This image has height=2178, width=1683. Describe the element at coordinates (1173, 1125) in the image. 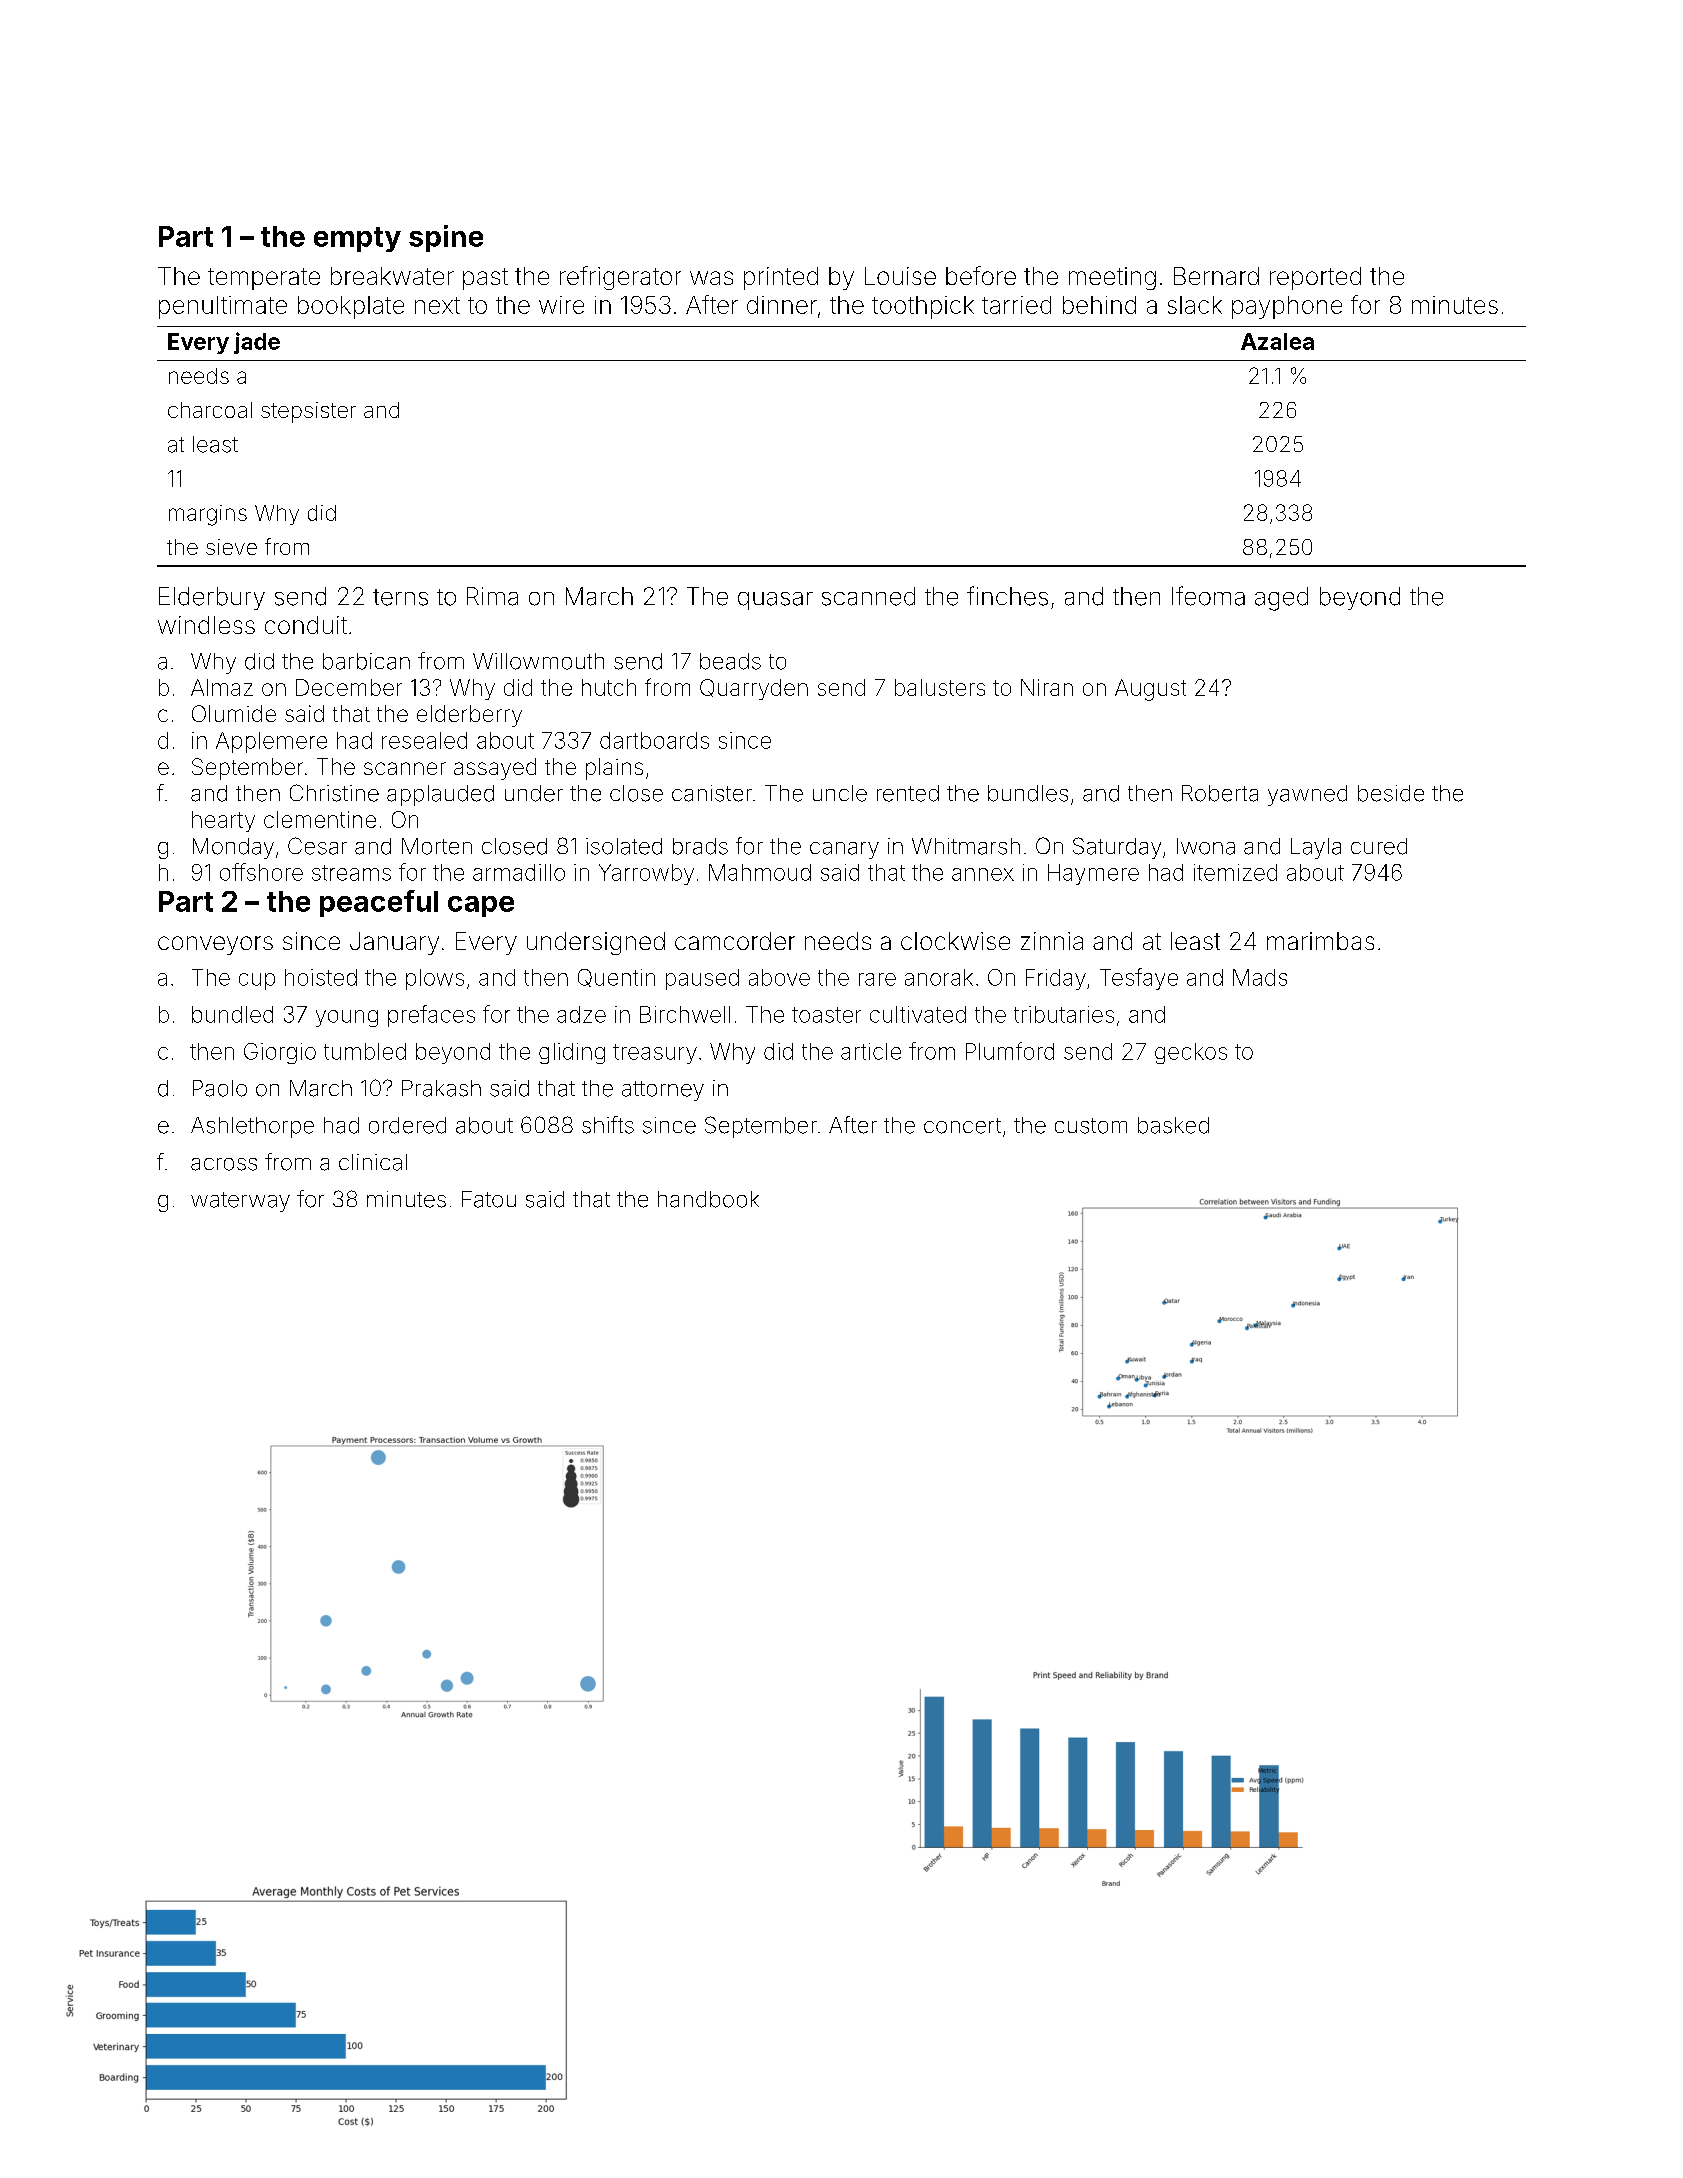

I see `basked` at that location.
